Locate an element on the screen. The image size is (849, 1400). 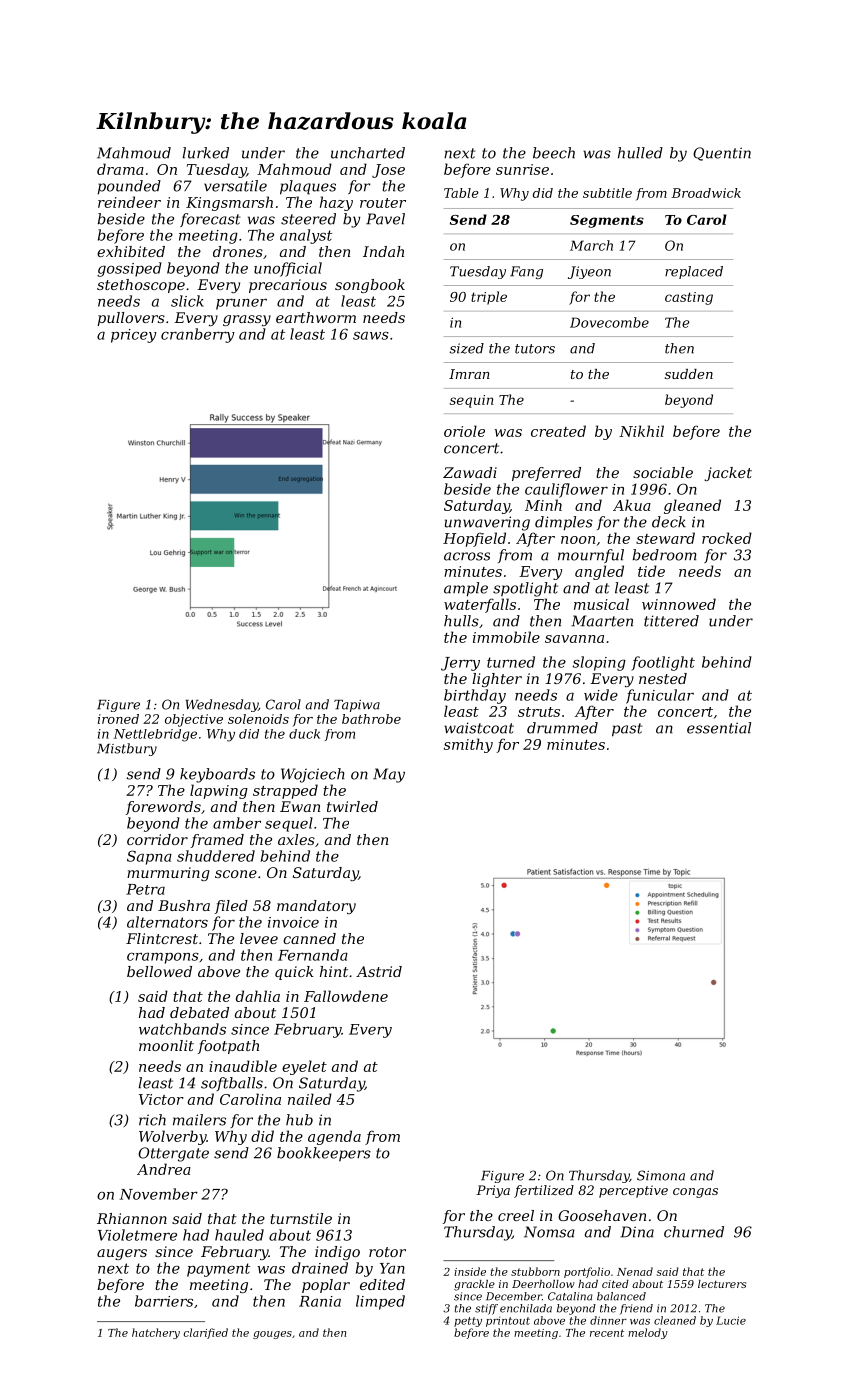
Victor is located at coordinates (161, 1099).
